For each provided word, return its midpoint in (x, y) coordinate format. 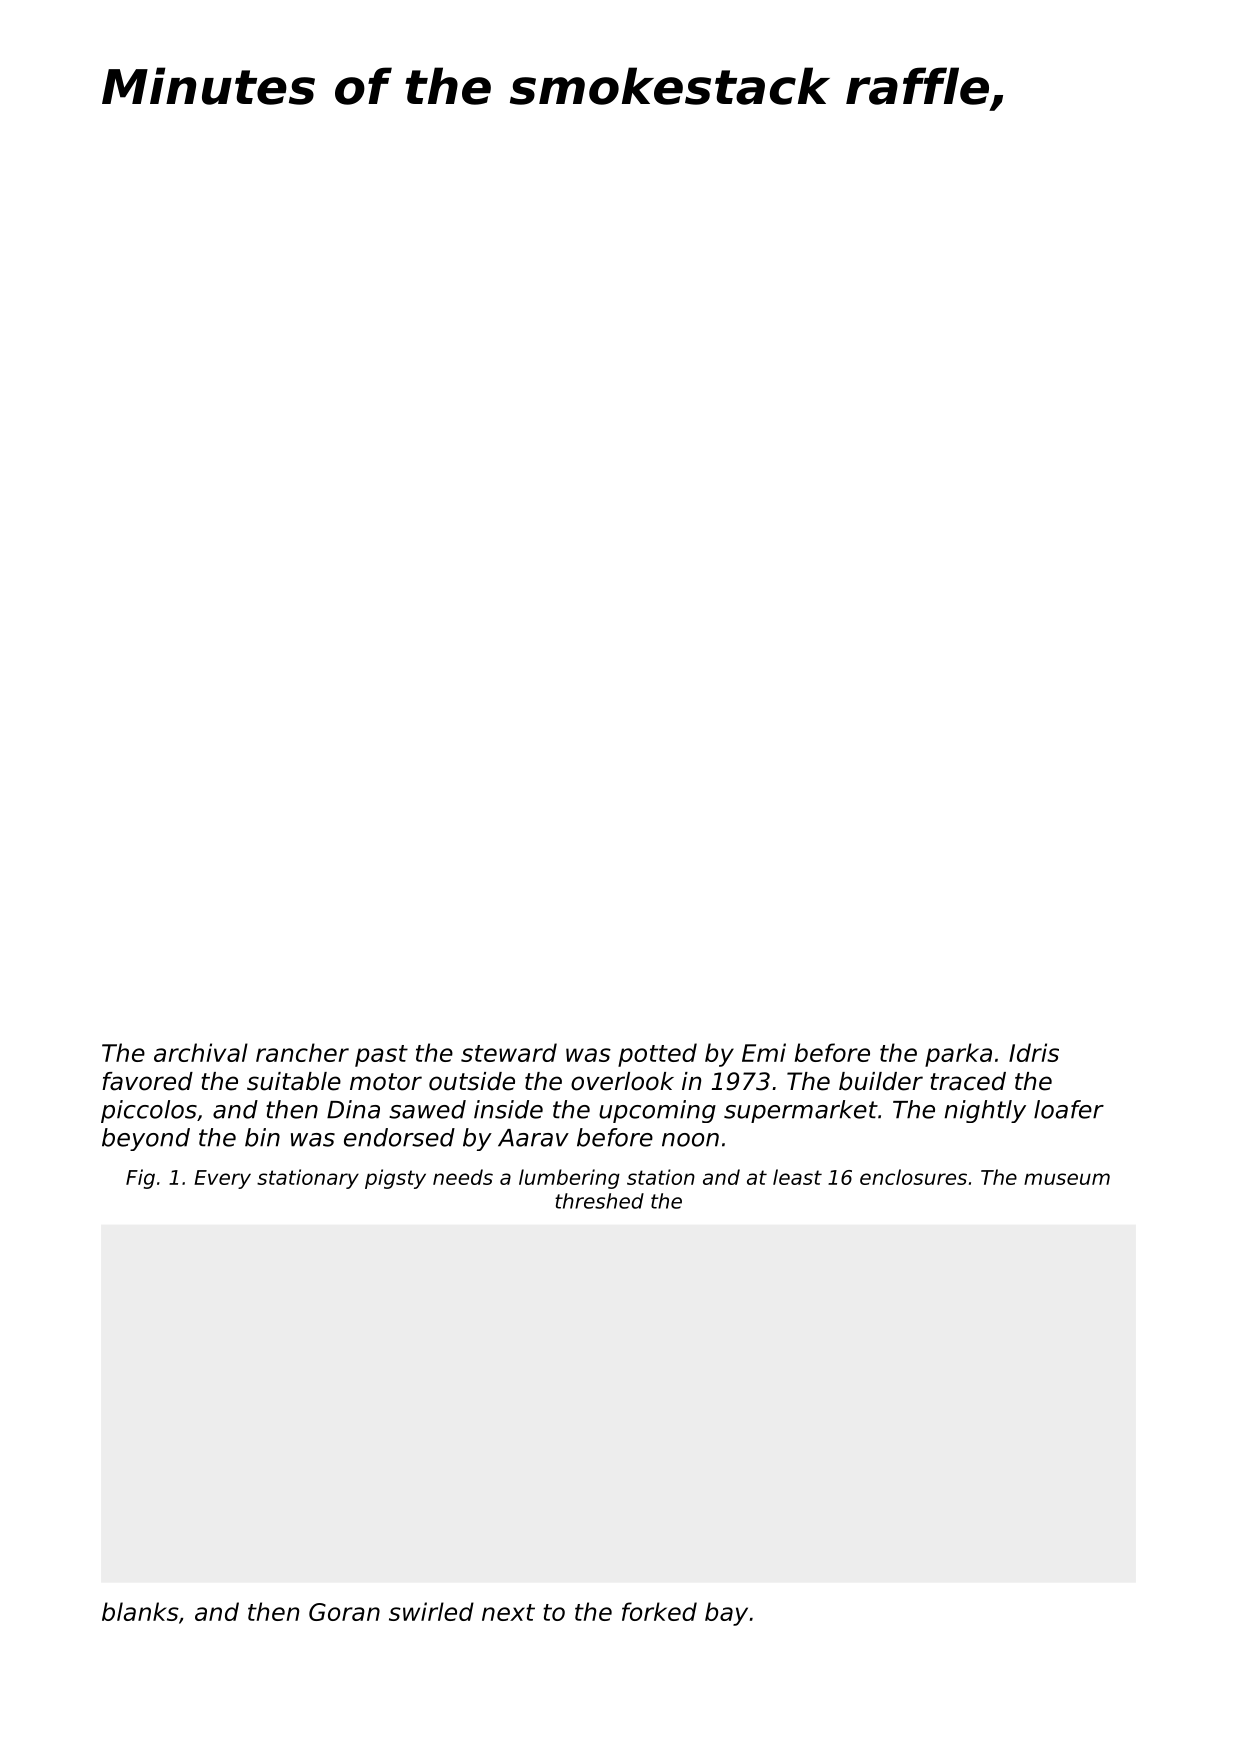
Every (222, 1179)
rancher (302, 1052)
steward (509, 1052)
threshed (599, 1201)
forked (659, 1611)
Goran (344, 1612)
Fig (140, 1179)
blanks (140, 1611)
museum (1067, 1179)
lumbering (569, 1179)
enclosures (913, 1177)
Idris (1034, 1052)
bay (726, 1614)
